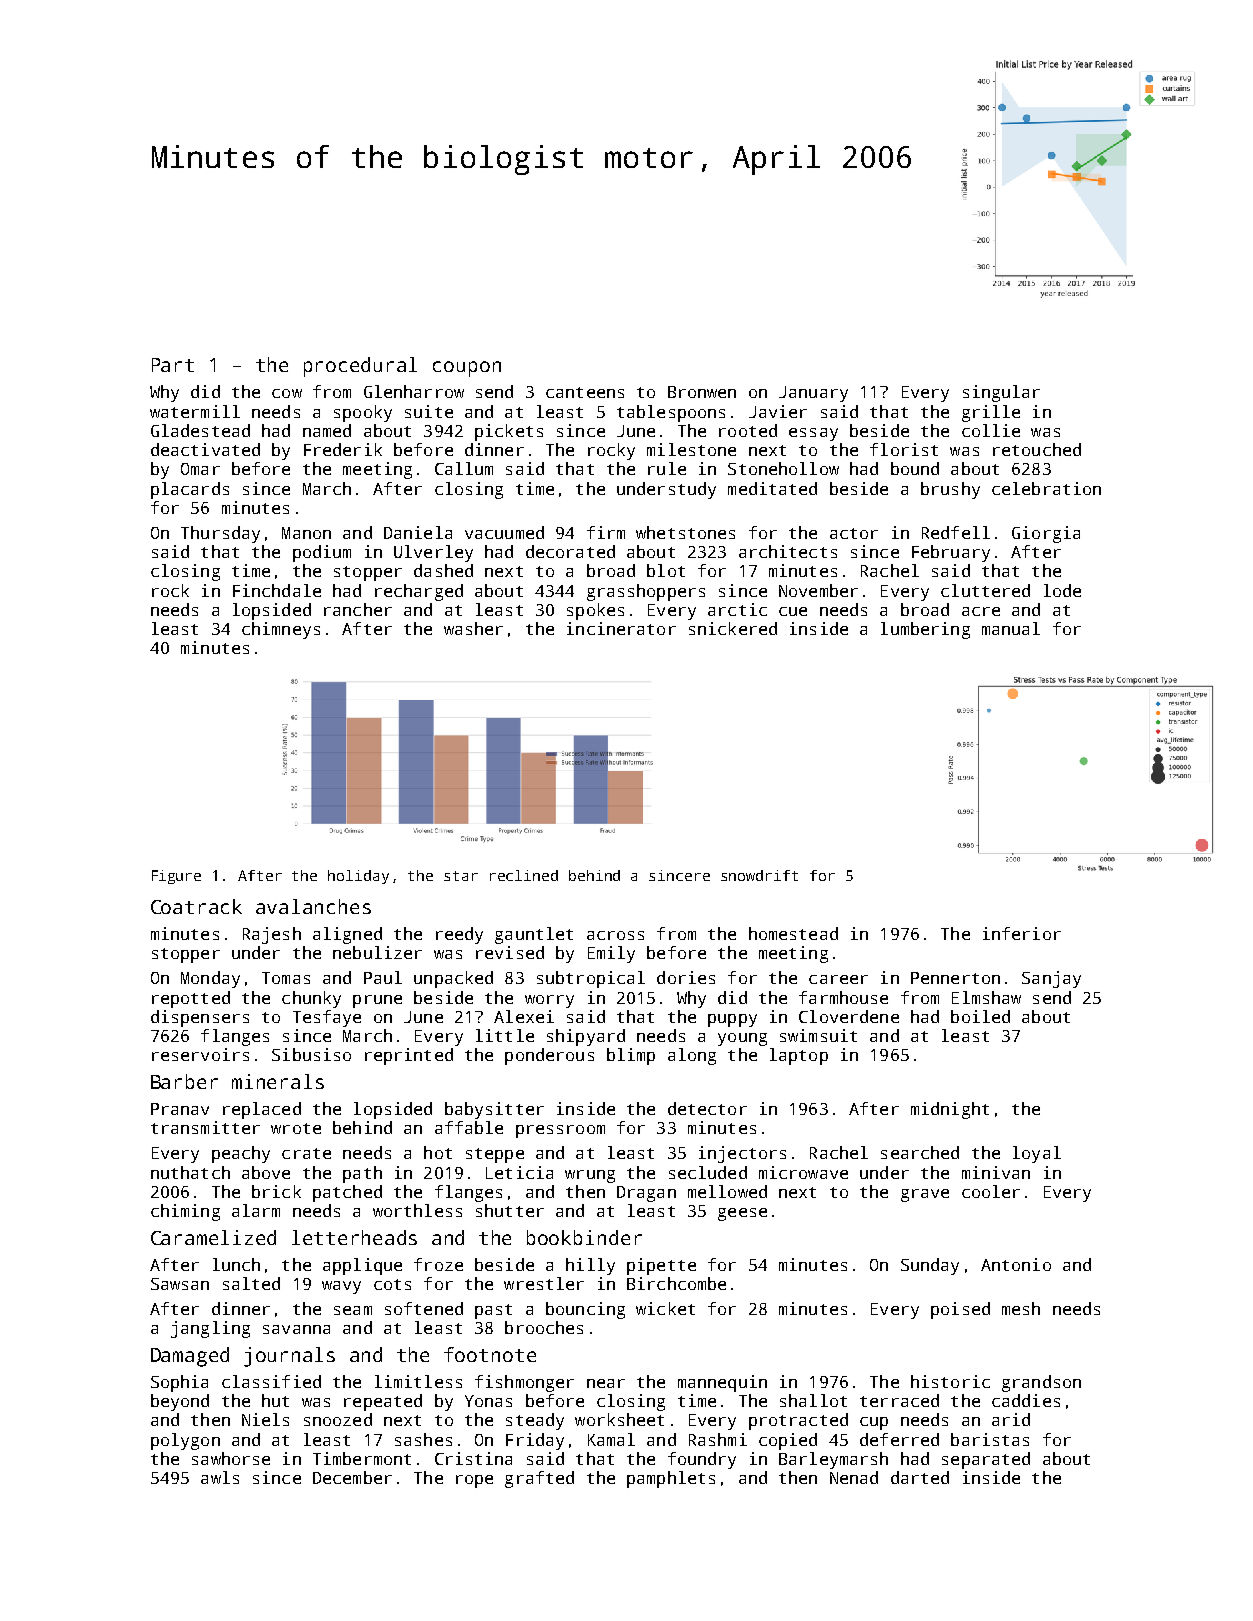  Describe the element at coordinates (619, 1419) in the screenshot. I see `worksheet` at that location.
